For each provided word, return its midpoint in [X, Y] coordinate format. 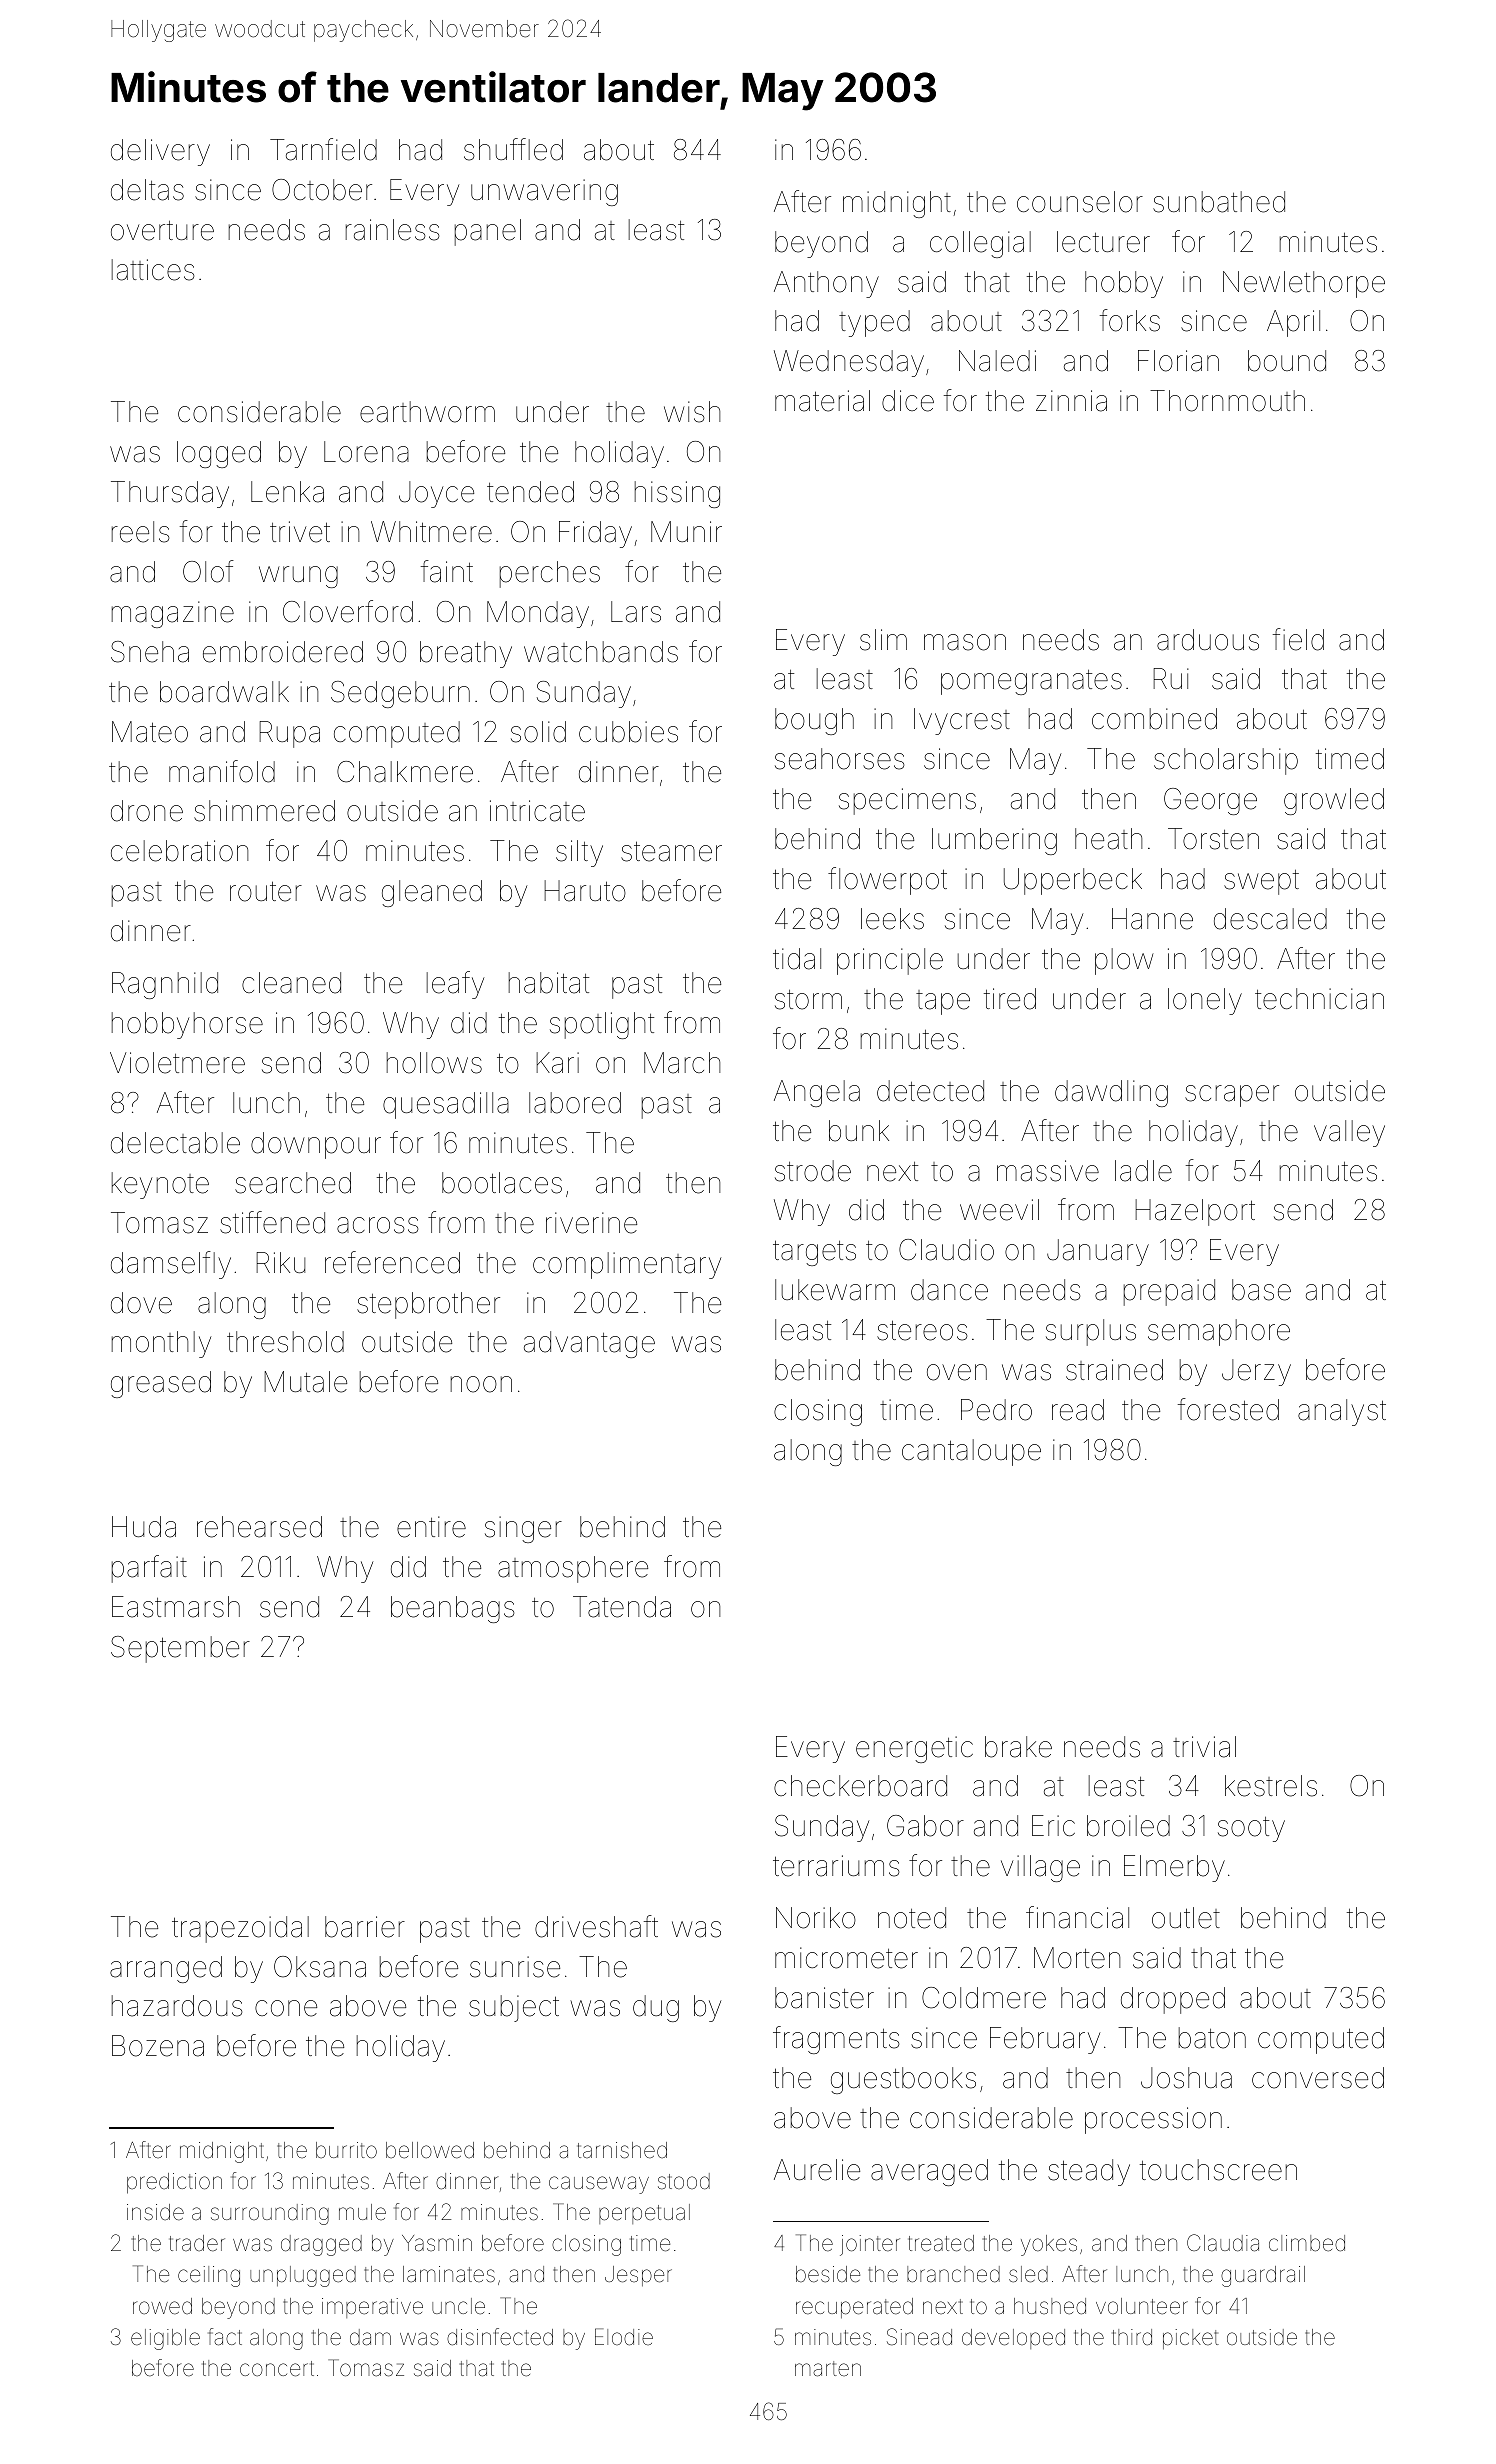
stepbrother [428, 1305]
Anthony [826, 284]
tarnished [622, 2150]
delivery [160, 152]
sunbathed [1219, 202]
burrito [346, 2150]
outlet [1186, 1918]
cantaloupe [971, 1452]
